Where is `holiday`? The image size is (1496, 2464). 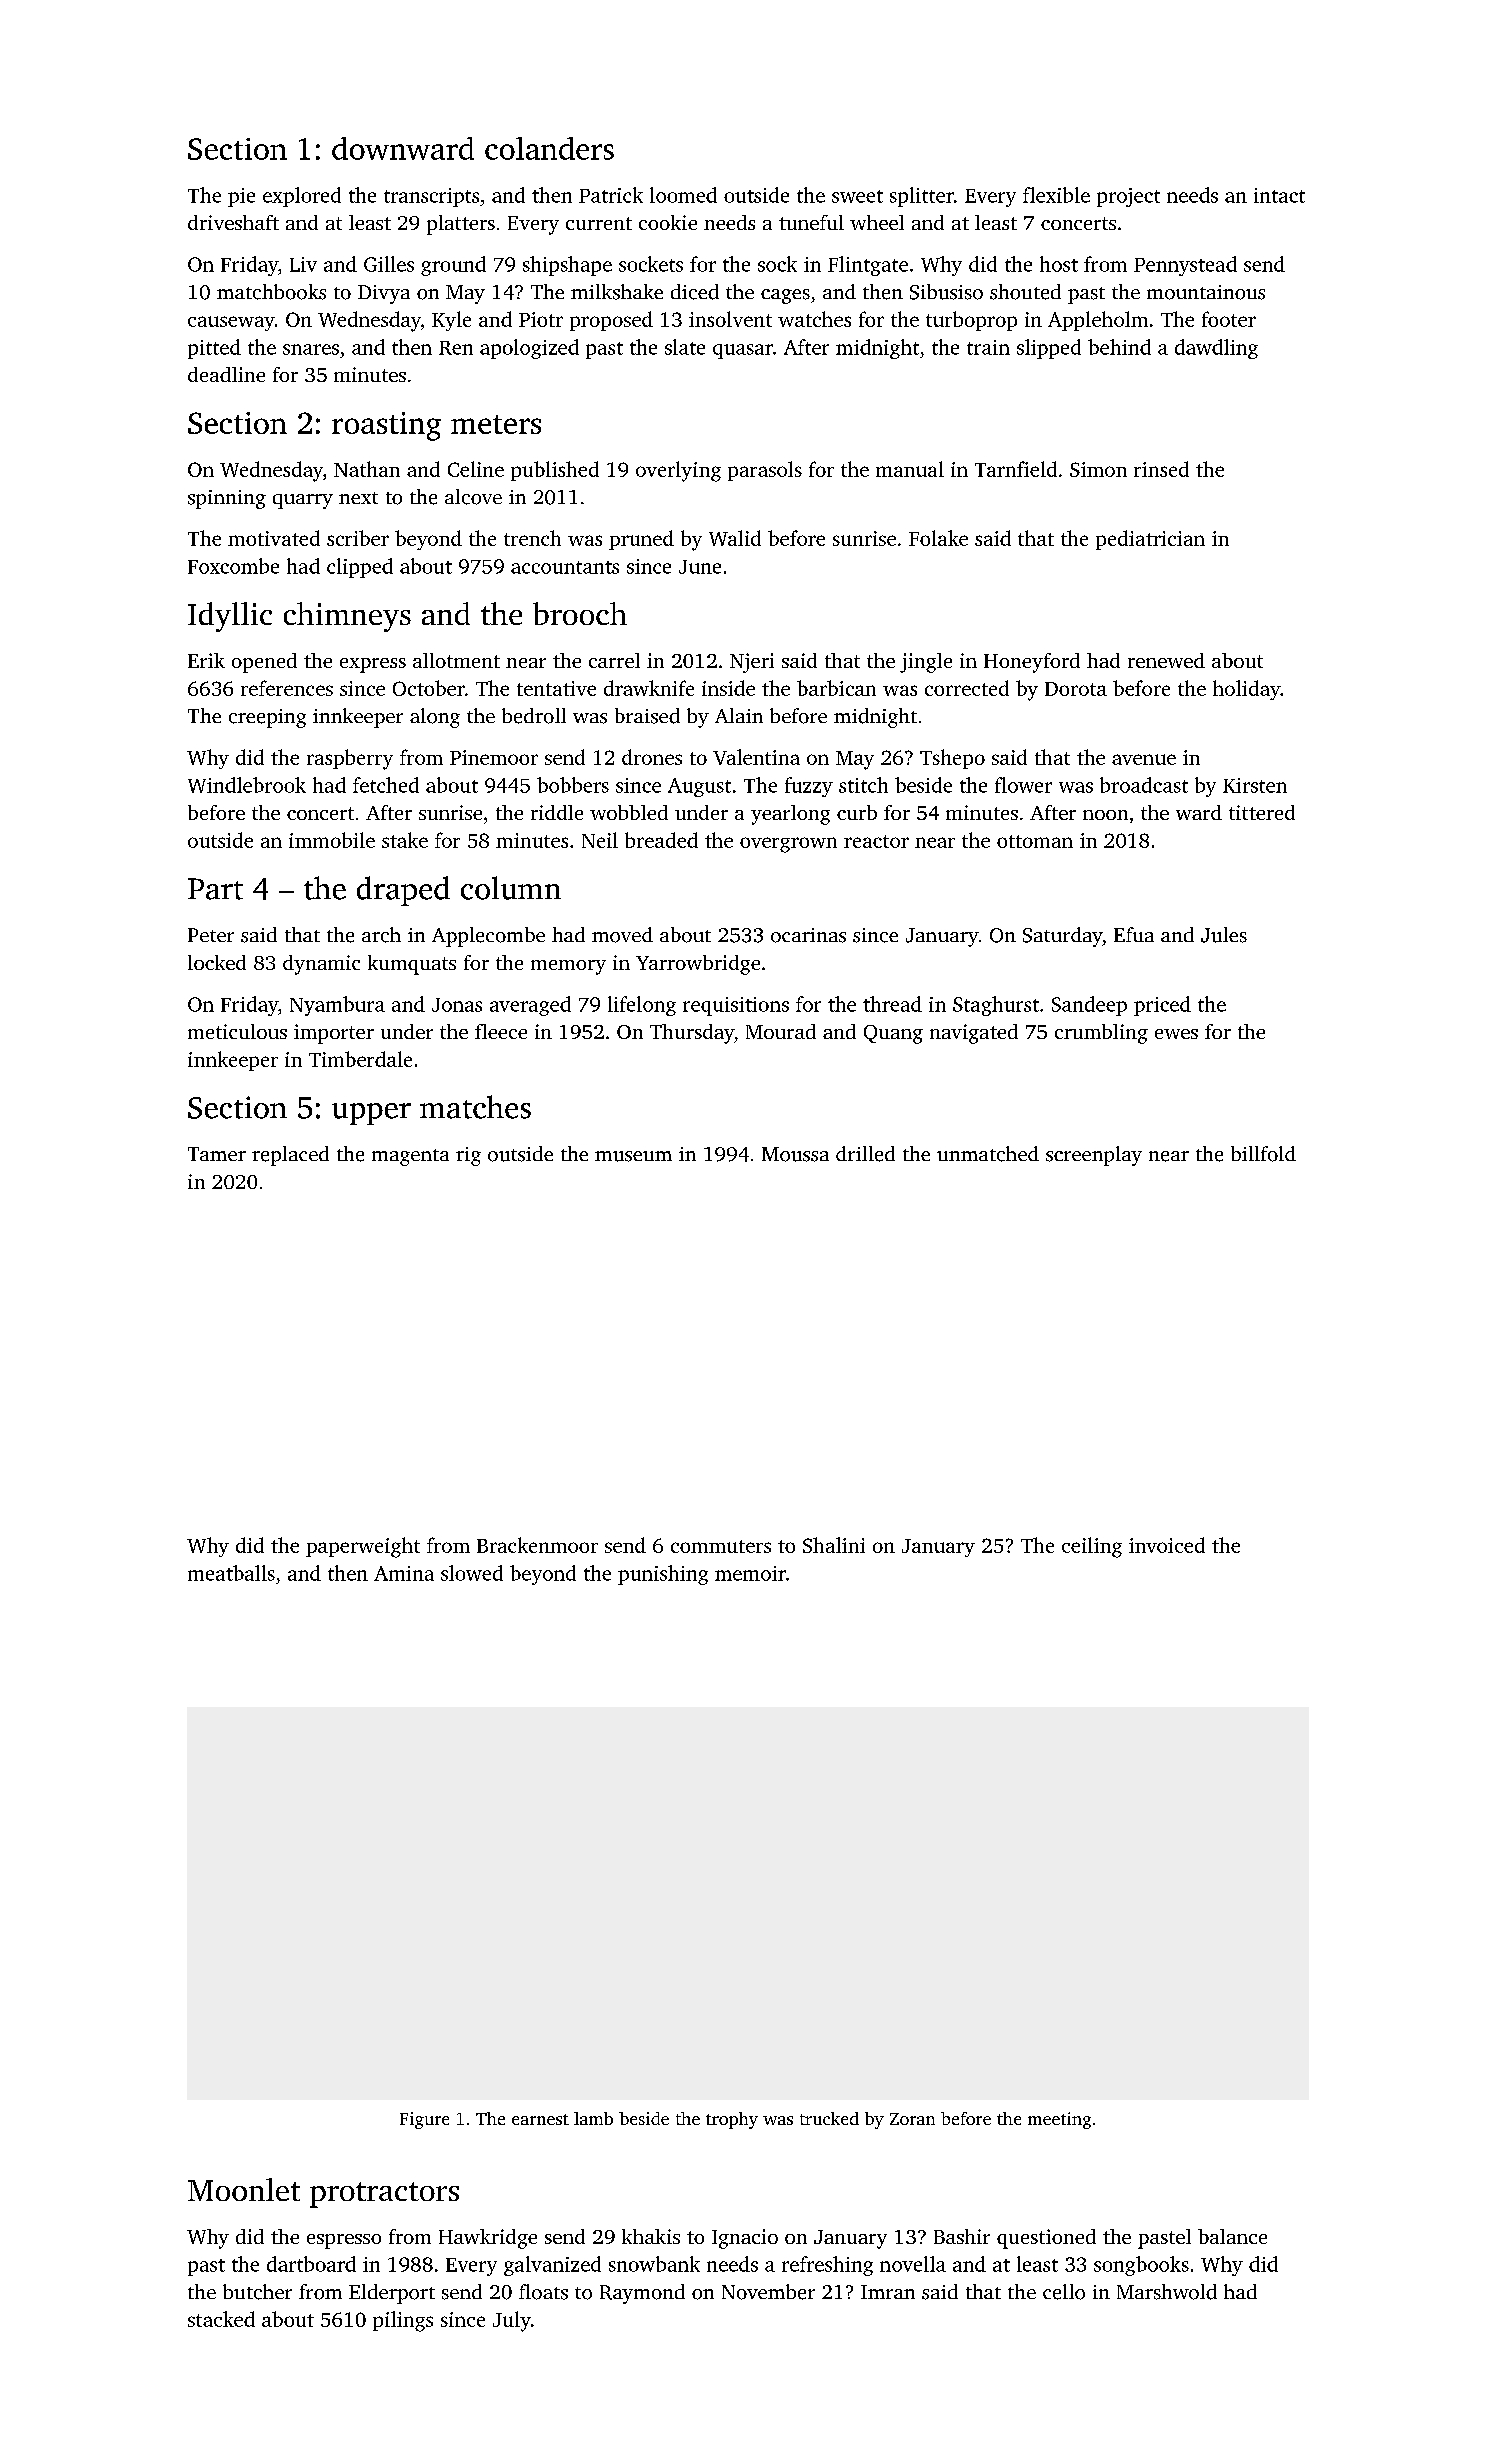 holiday is located at coordinates (1246, 690).
